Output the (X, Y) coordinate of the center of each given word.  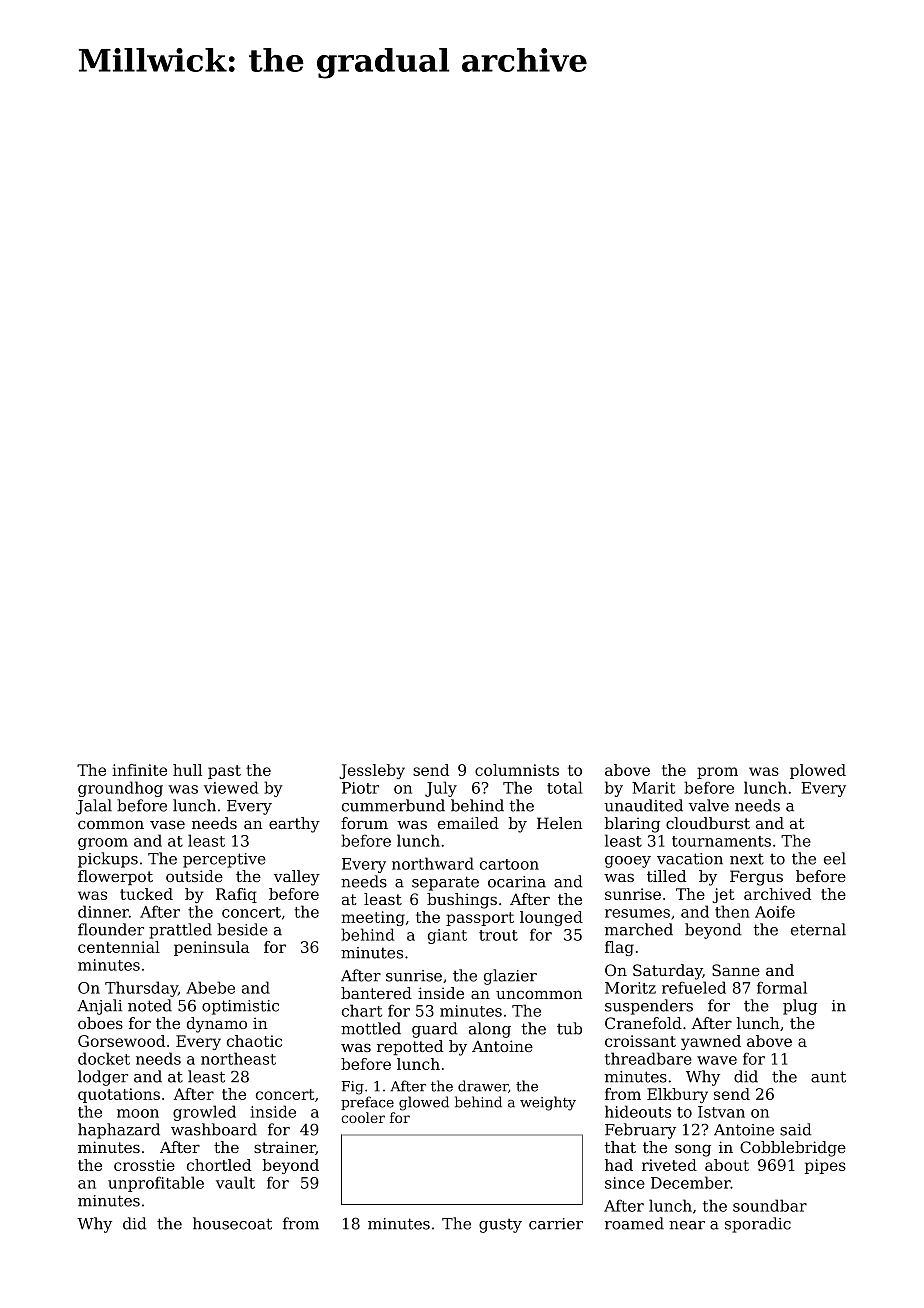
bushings (462, 901)
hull (187, 770)
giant (447, 936)
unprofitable (156, 1184)
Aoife (775, 911)
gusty (500, 1225)
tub (569, 1028)
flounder (111, 929)
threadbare (648, 1058)
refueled (694, 987)
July (441, 789)
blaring (632, 825)
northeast (238, 1058)
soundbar (770, 1205)
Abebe (210, 987)
